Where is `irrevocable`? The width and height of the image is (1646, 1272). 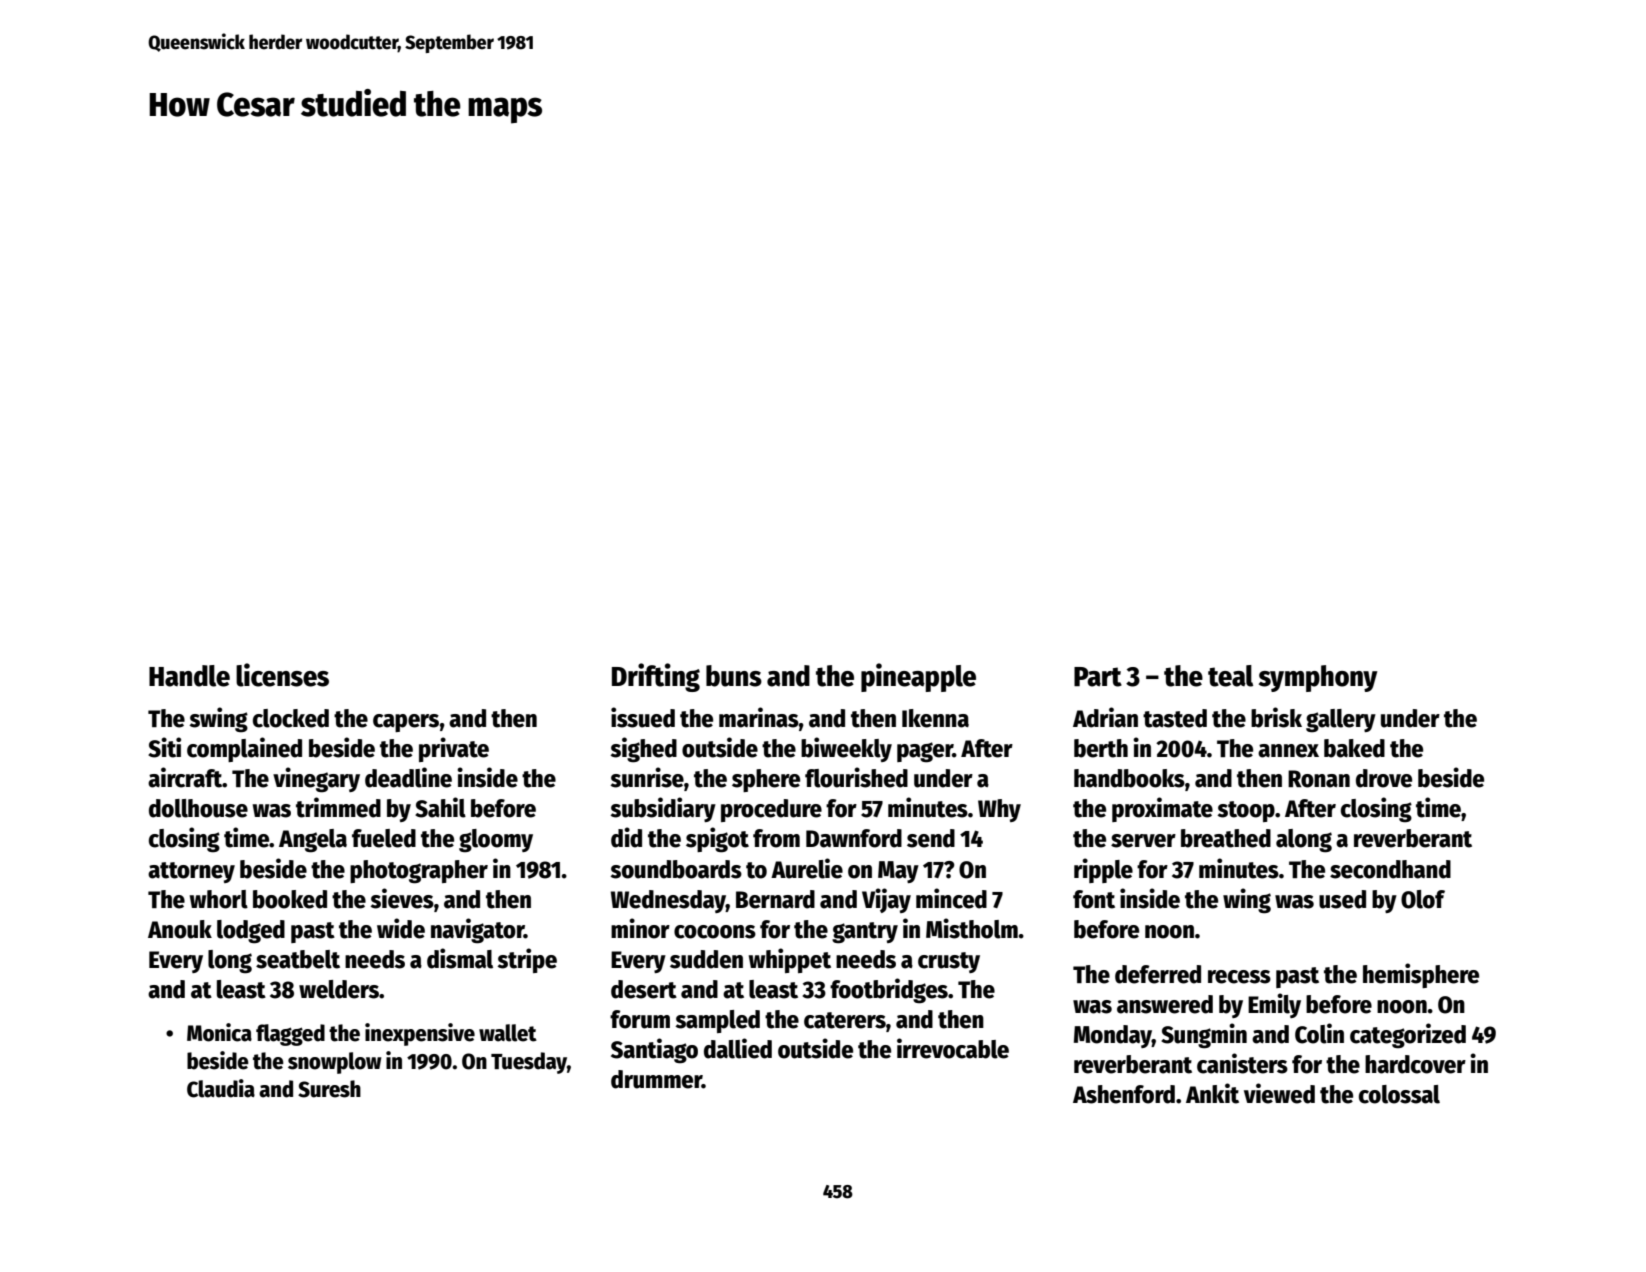 irrevocable is located at coordinates (953, 1048).
